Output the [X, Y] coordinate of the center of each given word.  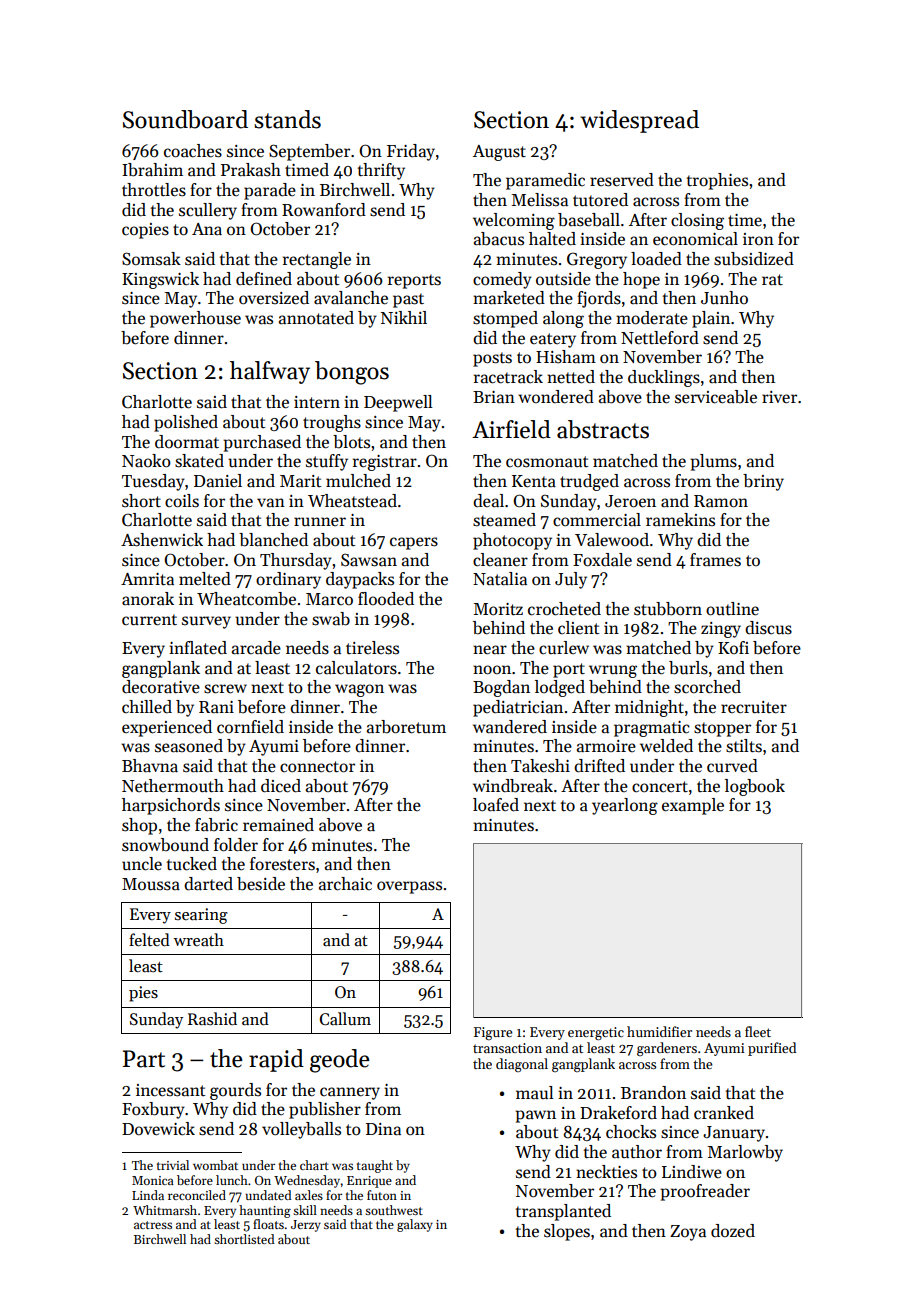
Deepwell [398, 403]
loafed [496, 805]
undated [268, 1195]
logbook [755, 787]
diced [281, 786]
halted [552, 239]
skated [199, 461]
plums [713, 462]
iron [758, 239]
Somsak [151, 259]
